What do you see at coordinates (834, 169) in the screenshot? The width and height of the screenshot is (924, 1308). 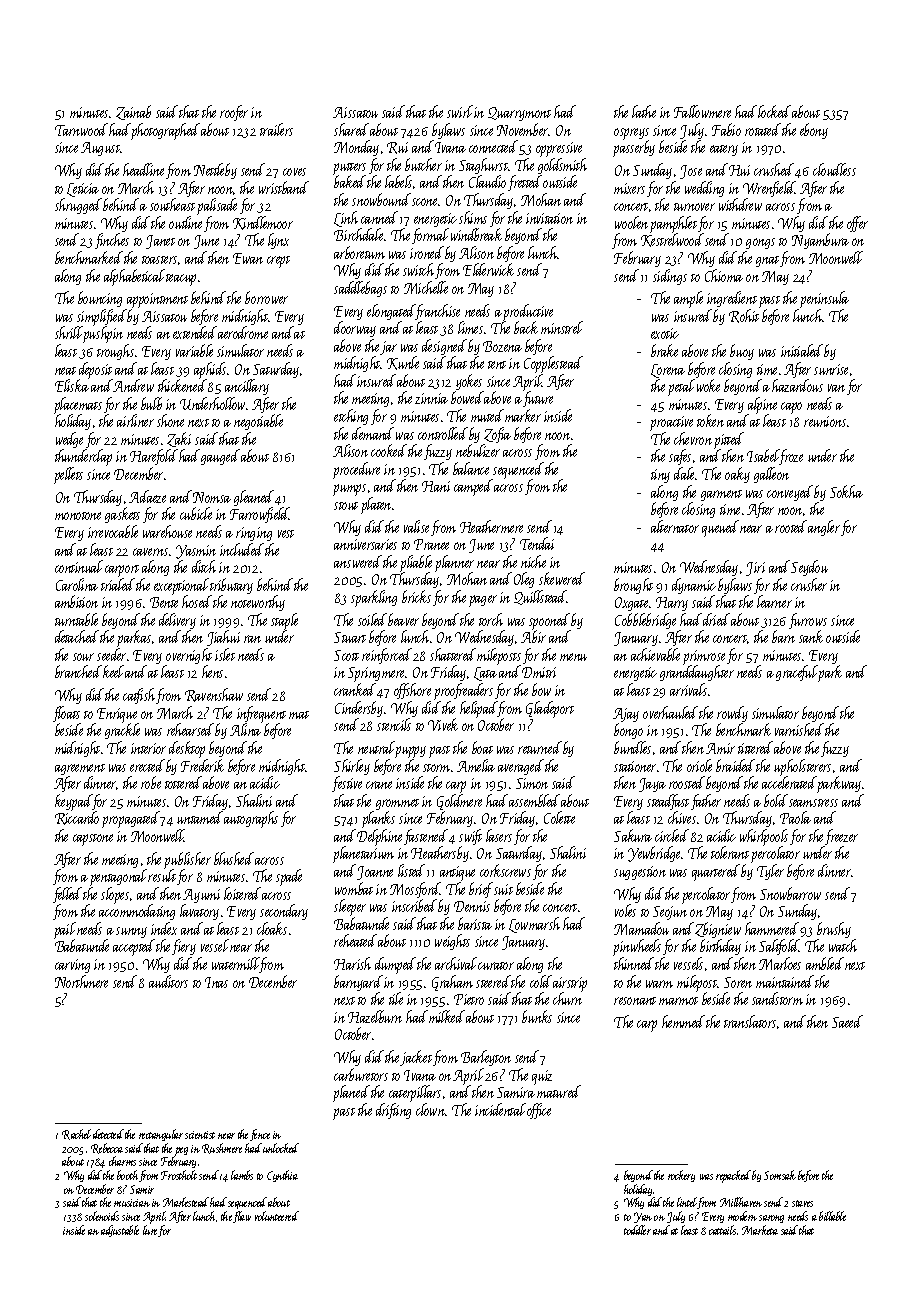 I see `cloudless` at bounding box center [834, 169].
